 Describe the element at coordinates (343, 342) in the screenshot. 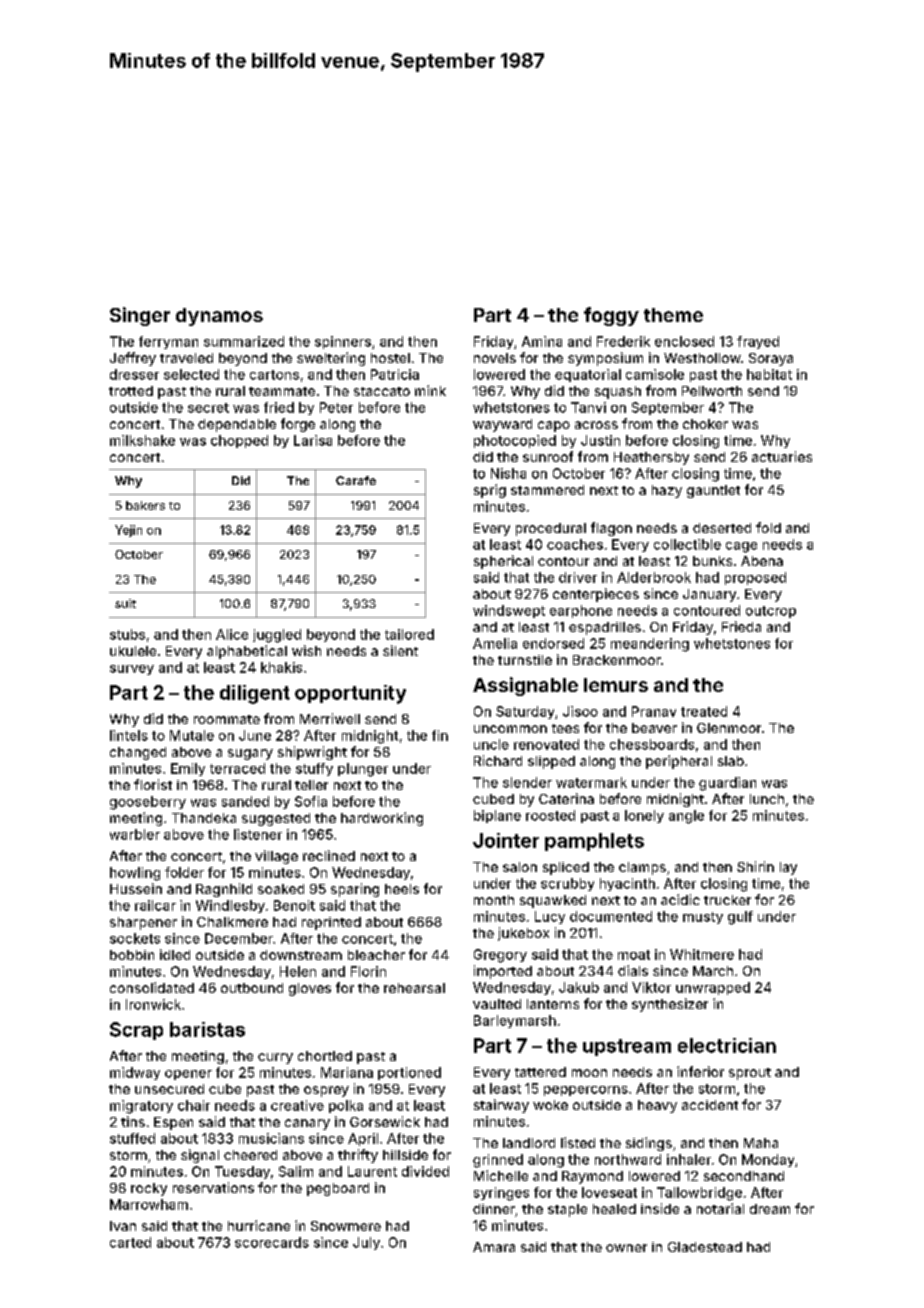

I see `spinners` at that location.
